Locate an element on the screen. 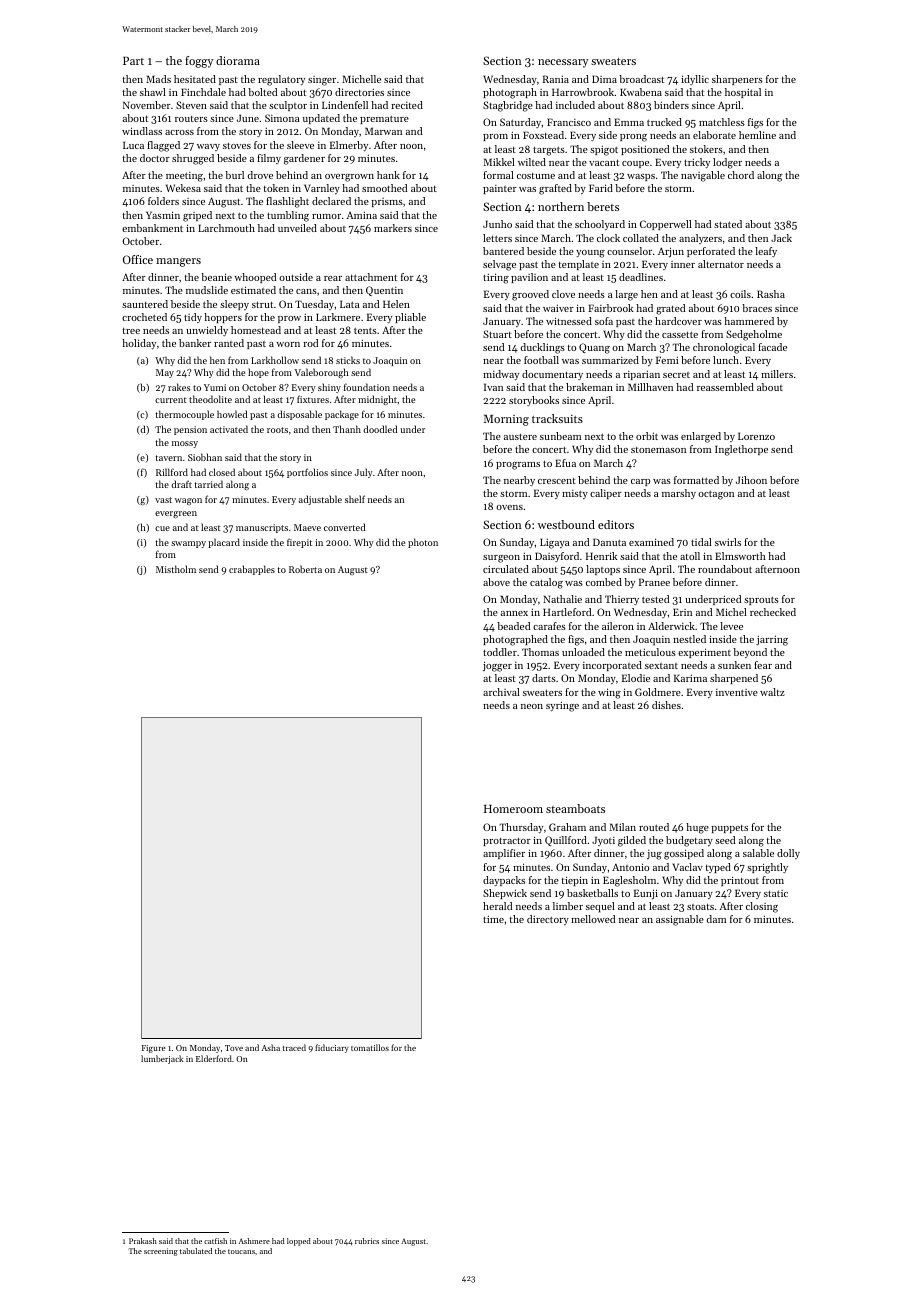  pliable is located at coordinates (410, 318).
